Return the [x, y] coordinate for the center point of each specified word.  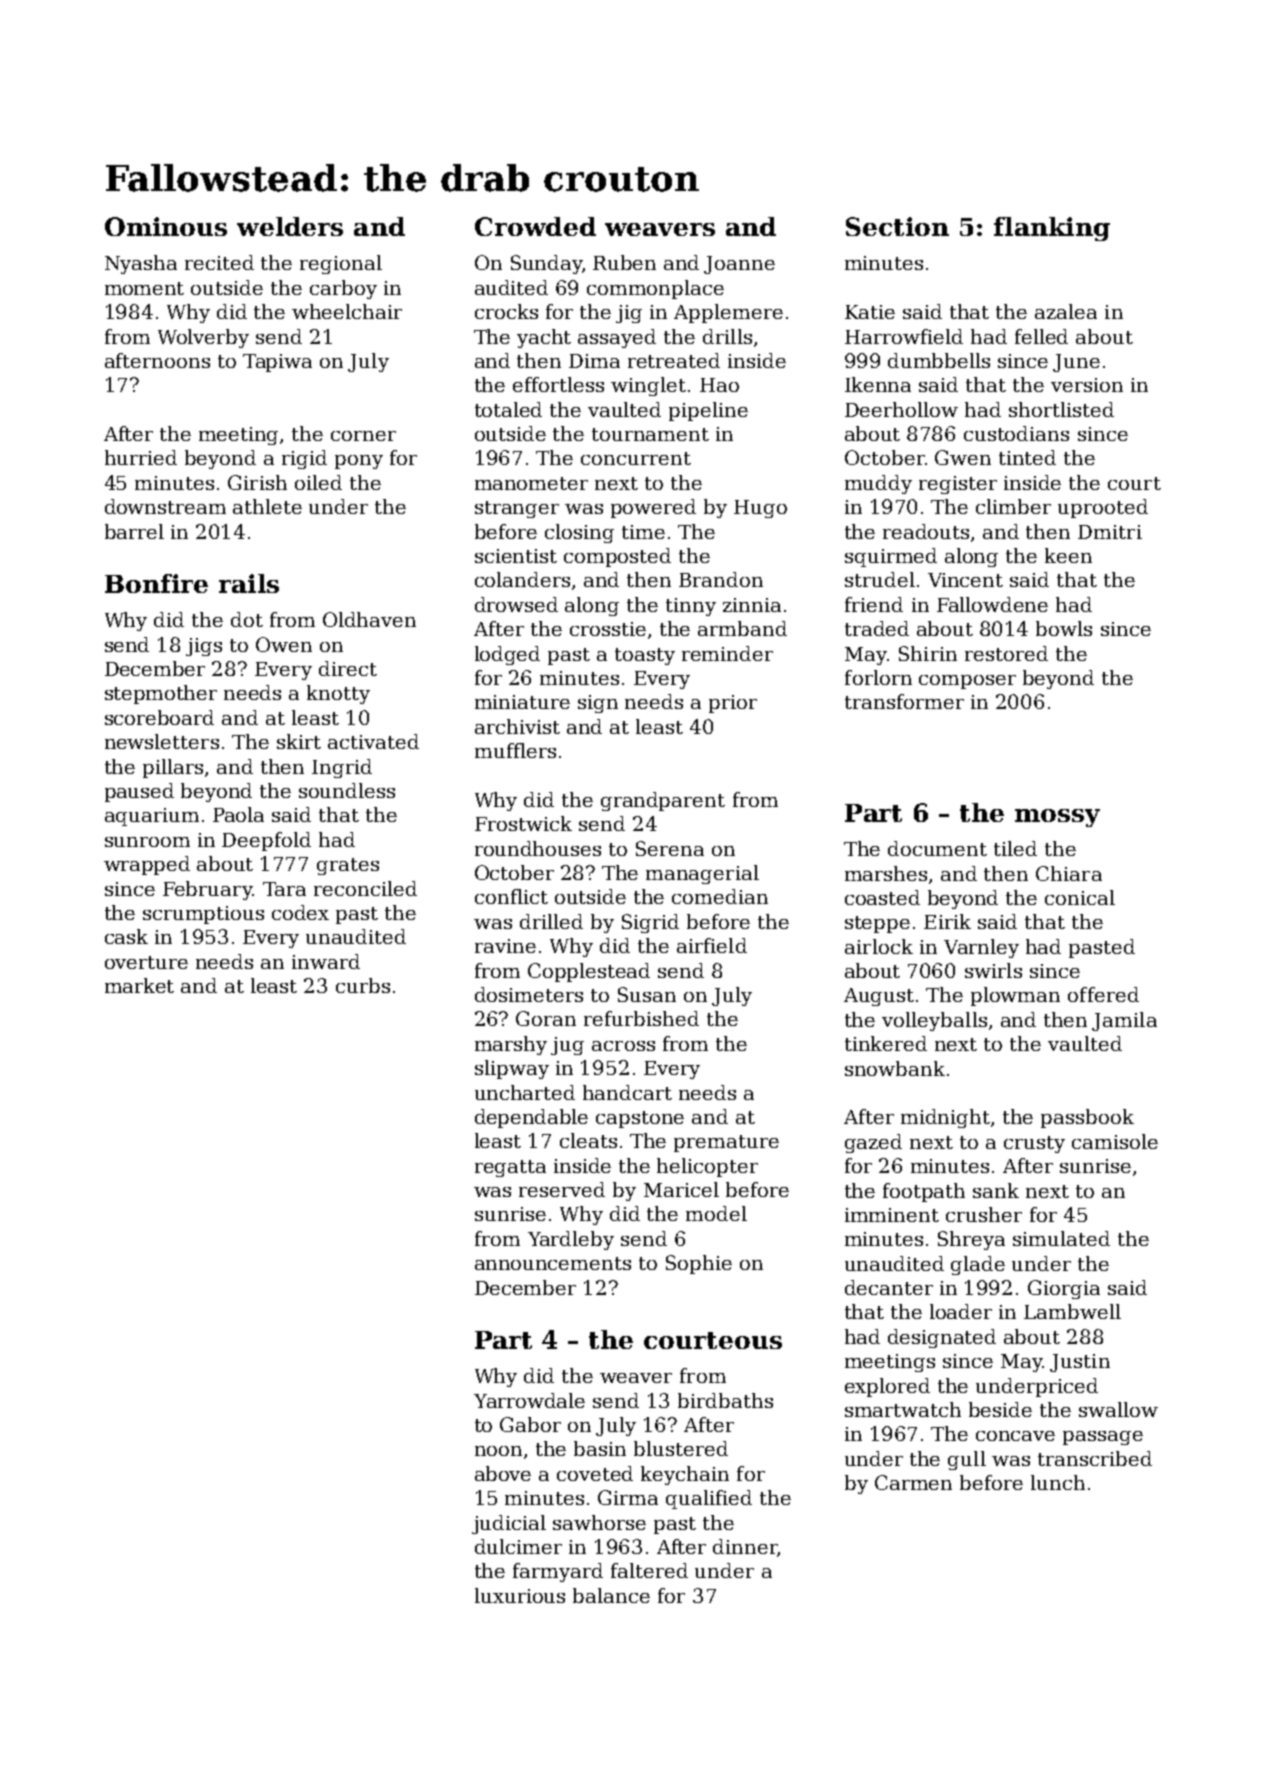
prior [733, 704]
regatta [510, 1168]
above [503, 1473]
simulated [1061, 1238]
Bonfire [156, 583]
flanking [1052, 229]
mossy [1057, 818]
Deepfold [266, 841]
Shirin [928, 653]
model [716, 1213]
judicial [509, 1524]
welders [290, 226]
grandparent [663, 801]
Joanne [739, 265]
